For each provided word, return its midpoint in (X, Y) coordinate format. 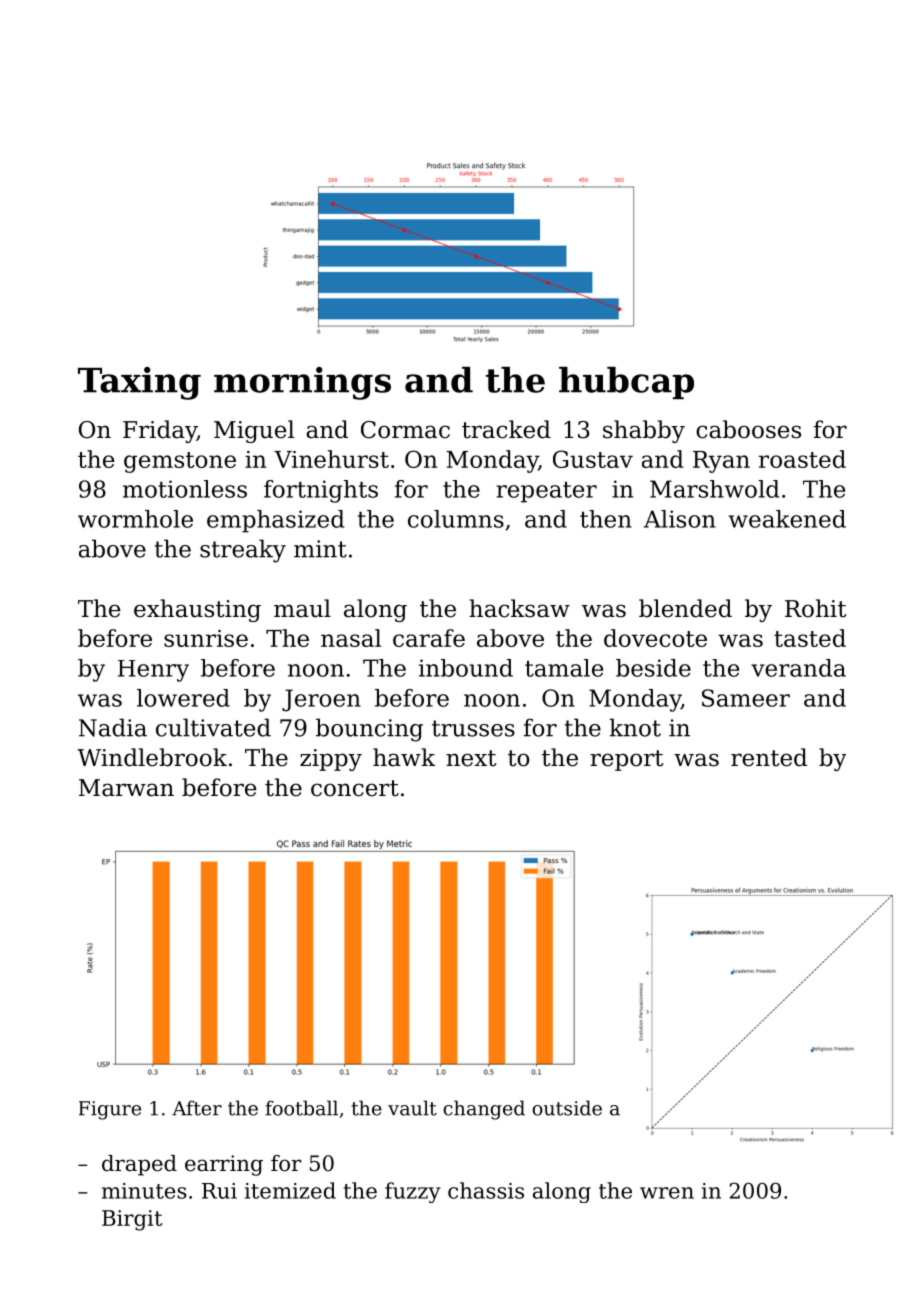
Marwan (126, 788)
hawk (404, 757)
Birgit (132, 1220)
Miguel (254, 431)
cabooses (748, 429)
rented (769, 757)
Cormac (405, 430)
